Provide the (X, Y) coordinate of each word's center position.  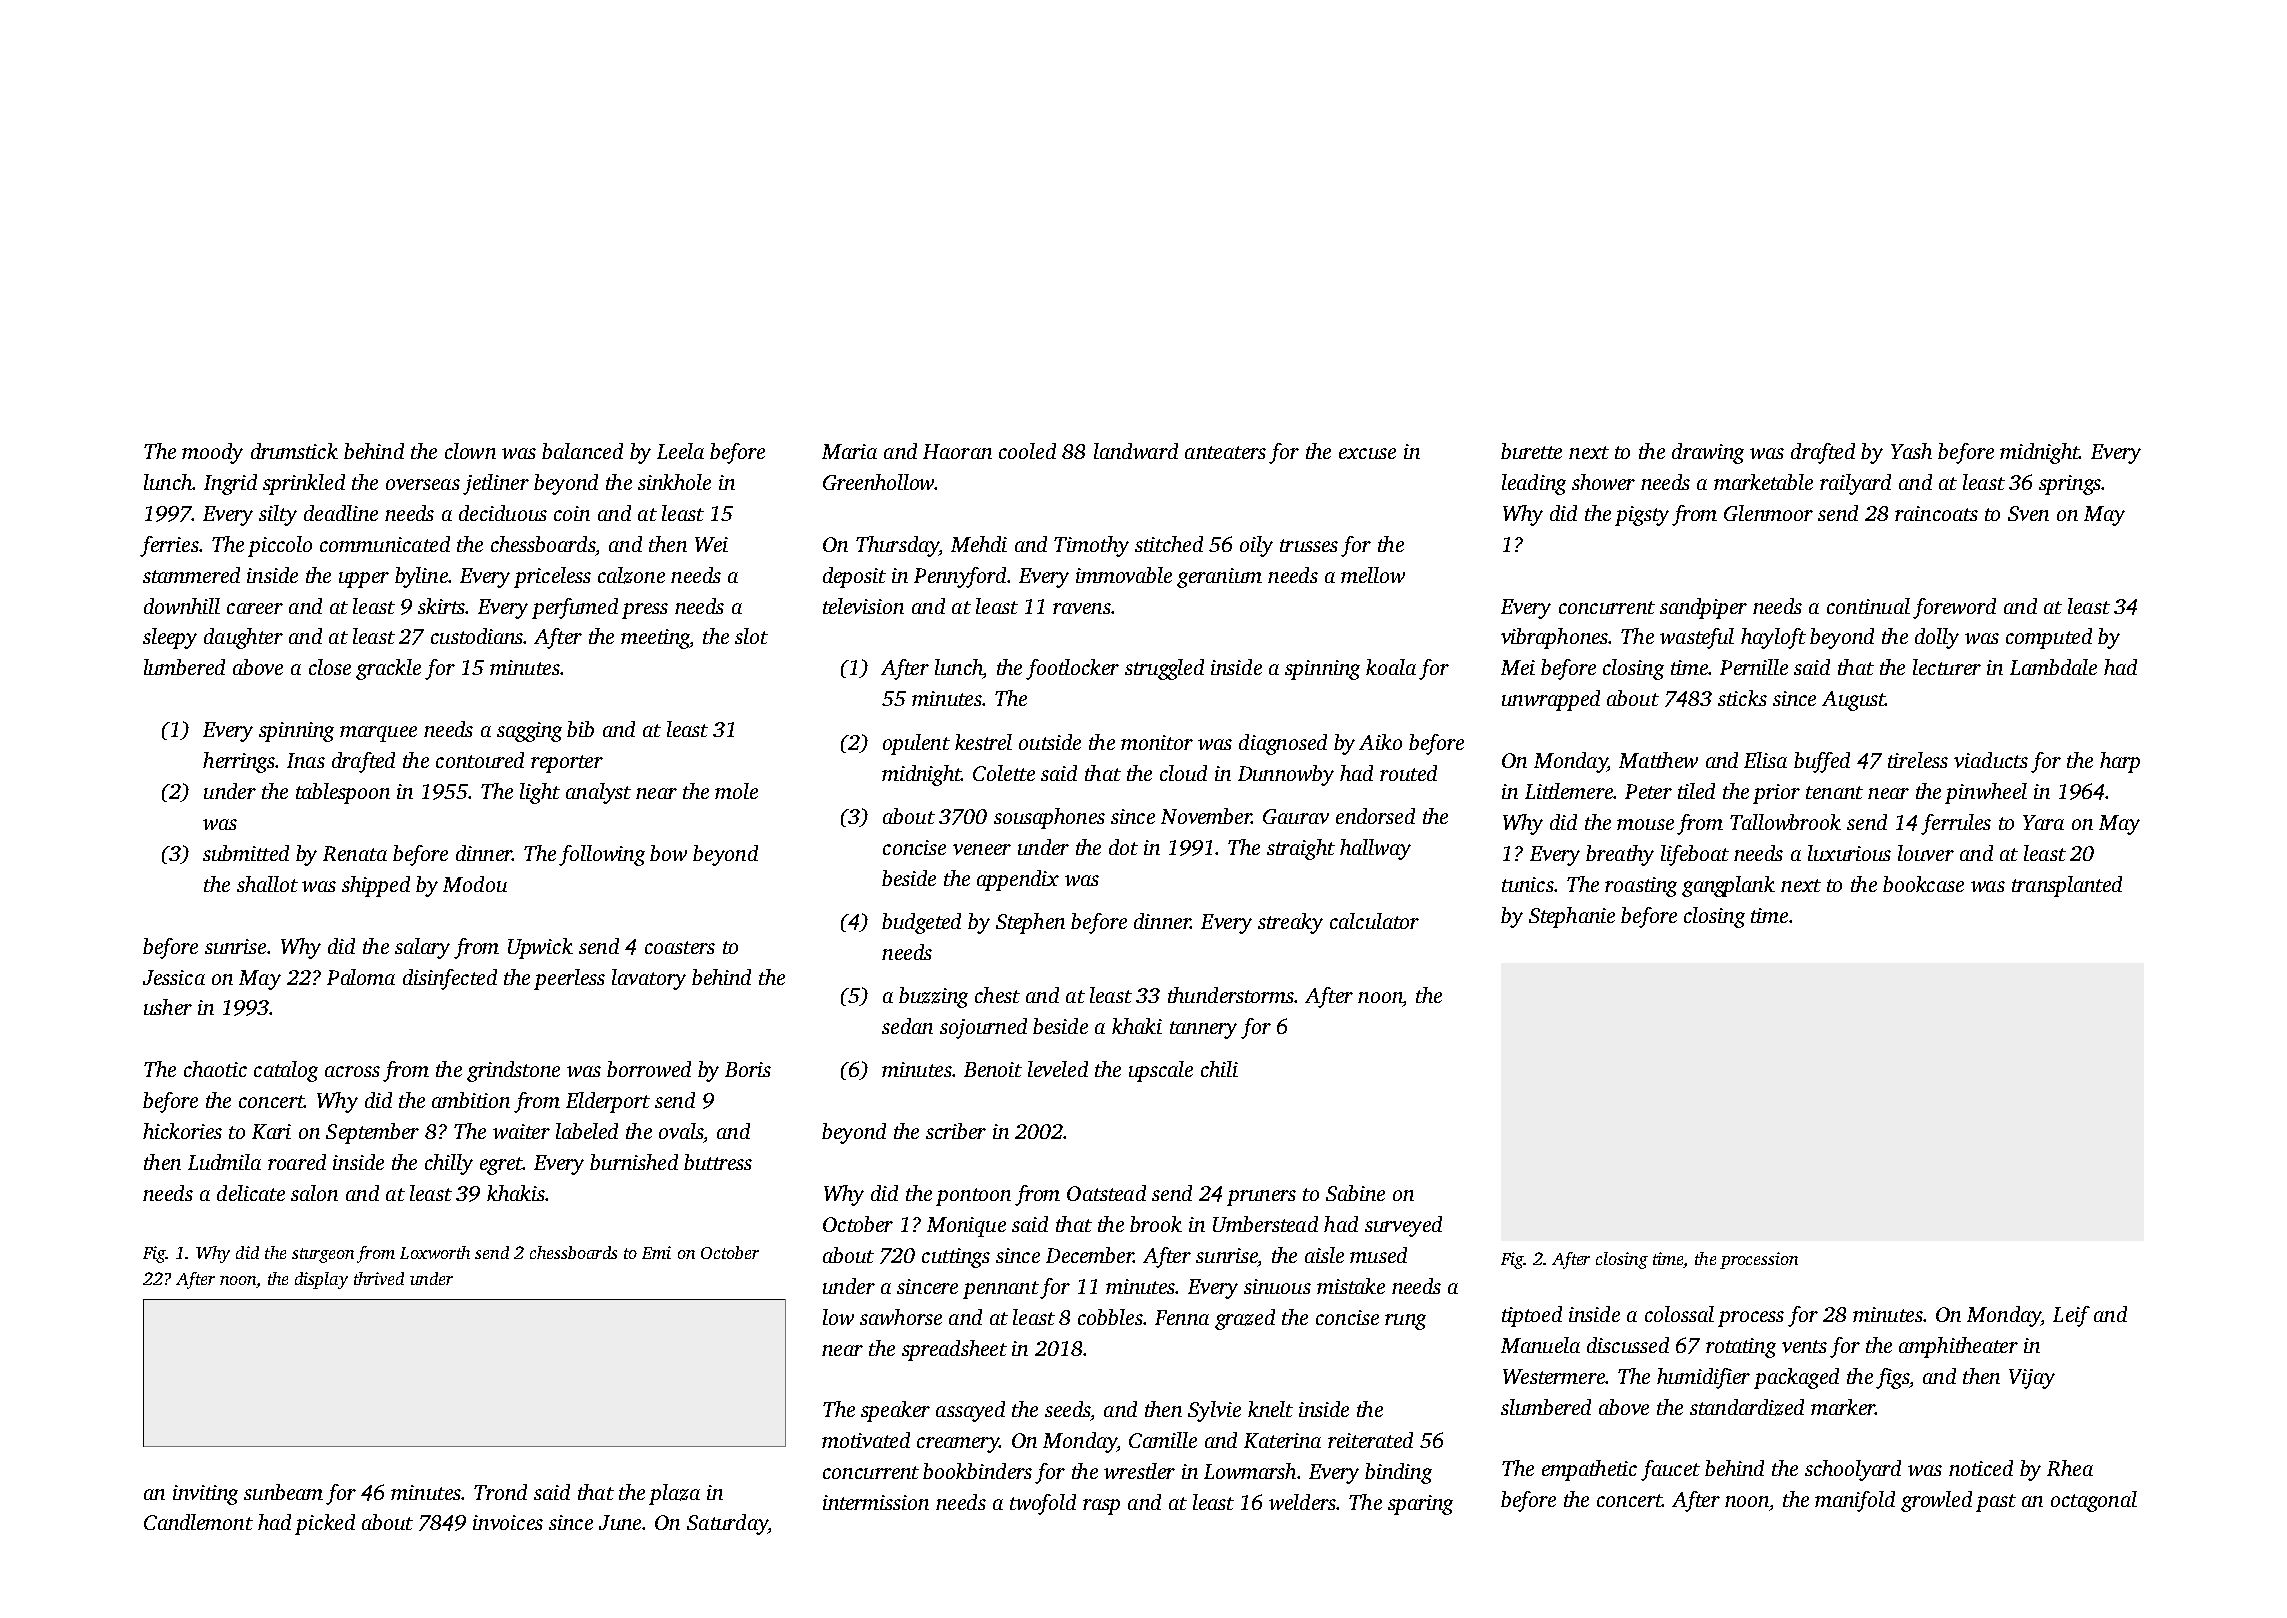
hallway (1375, 849)
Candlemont (198, 1522)
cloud (1183, 773)
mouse (1645, 824)
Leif (2071, 1316)
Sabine (1355, 1193)
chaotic (215, 1069)
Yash (1911, 451)
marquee (378, 734)
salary (422, 948)
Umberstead (1265, 1224)
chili (1219, 1069)
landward (1136, 451)
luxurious (1849, 853)
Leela (680, 451)
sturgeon (323, 1255)
